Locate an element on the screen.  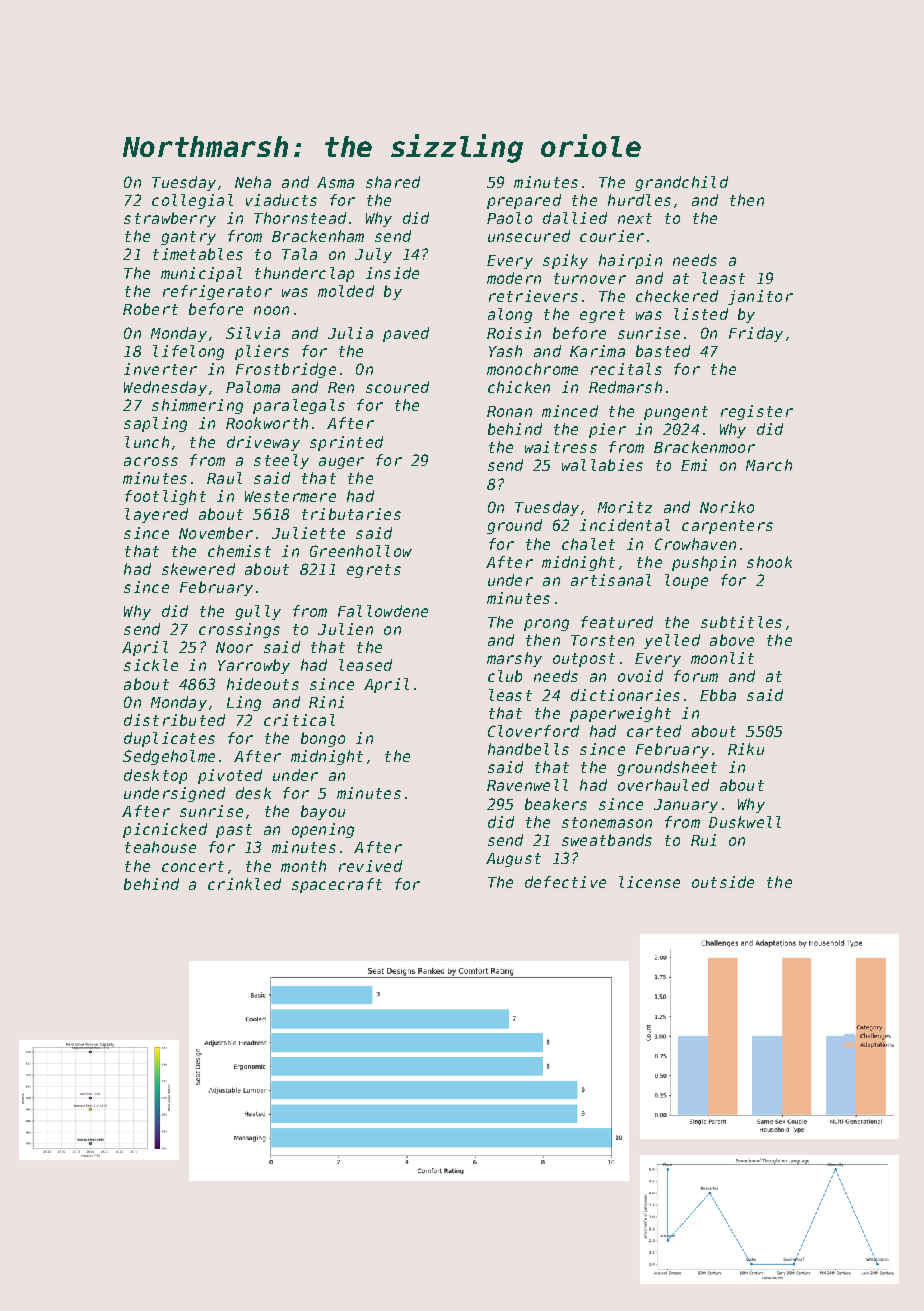
sprinted is located at coordinates (346, 443).
